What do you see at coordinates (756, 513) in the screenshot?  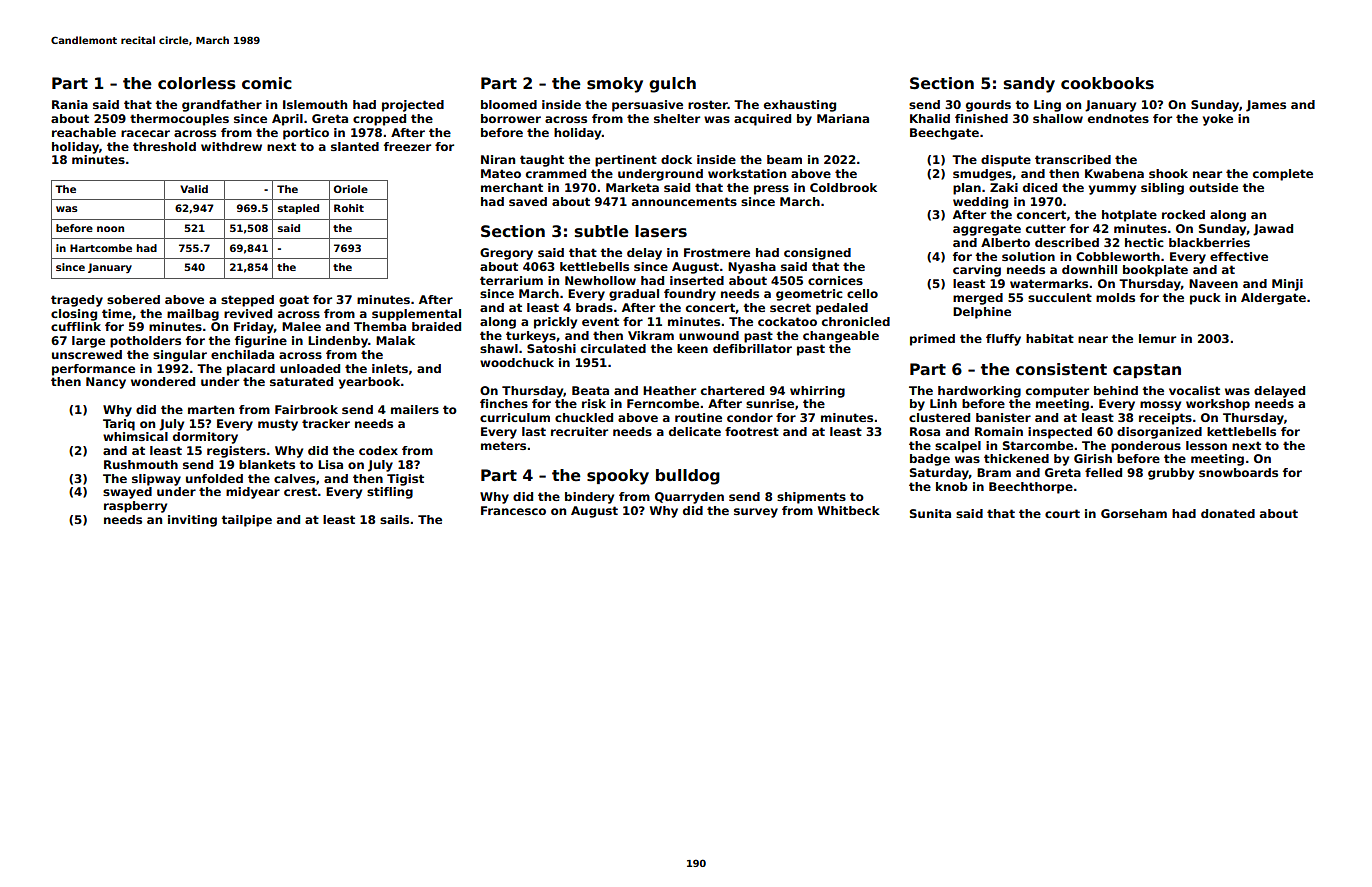 I see `survey` at bounding box center [756, 513].
